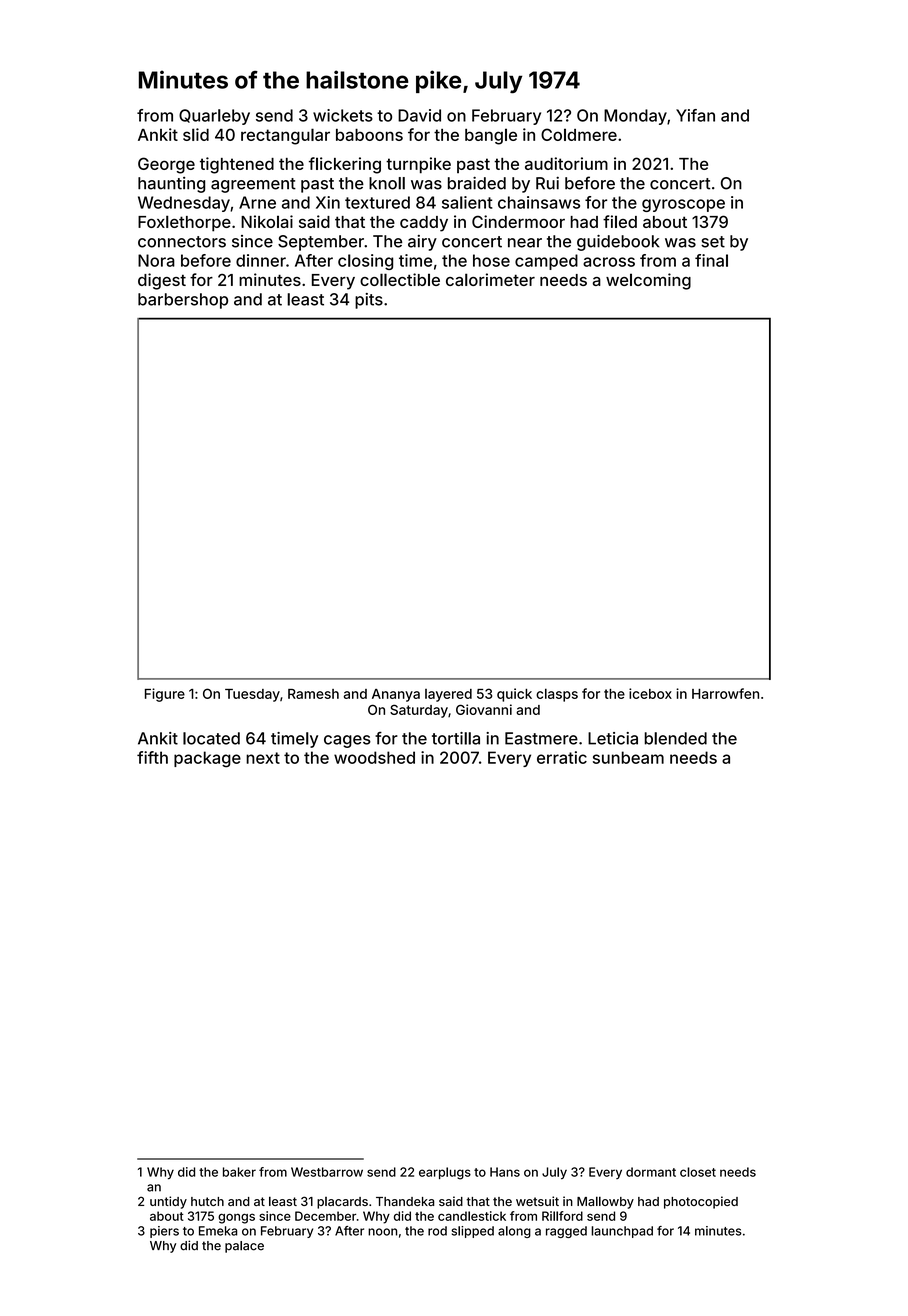 This screenshot has height=1316, width=908. Describe the element at coordinates (261, 260) in the screenshot. I see `dinner` at that location.
